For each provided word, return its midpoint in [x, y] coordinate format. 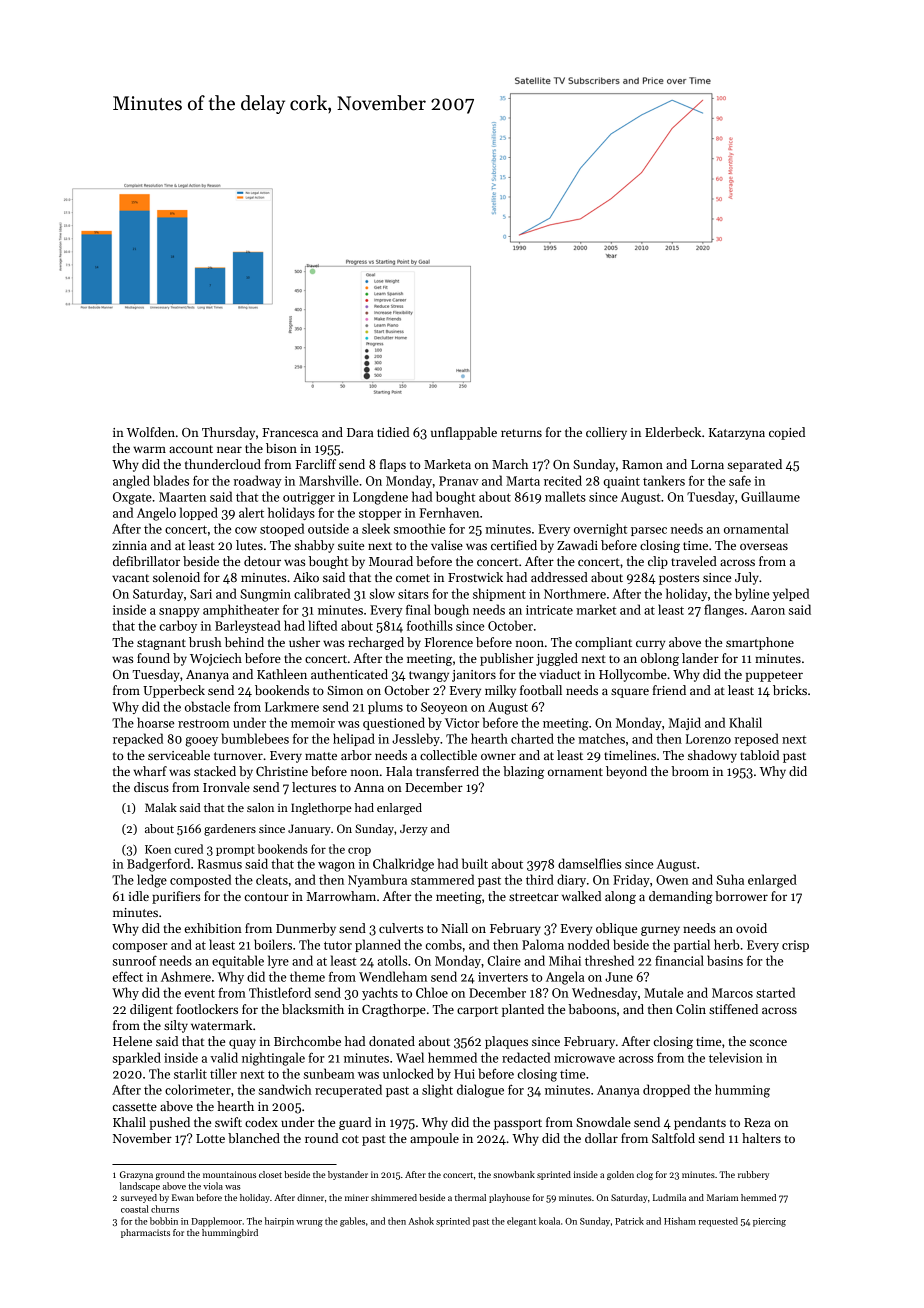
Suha [730, 879]
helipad [354, 739]
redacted [526, 1057]
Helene [132, 1041]
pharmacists [145, 1233]
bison [281, 448]
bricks [790, 690]
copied [787, 433]
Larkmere [292, 706]
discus [151, 787]
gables [352, 1222]
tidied [393, 432]
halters [761, 1138]
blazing [523, 772]
